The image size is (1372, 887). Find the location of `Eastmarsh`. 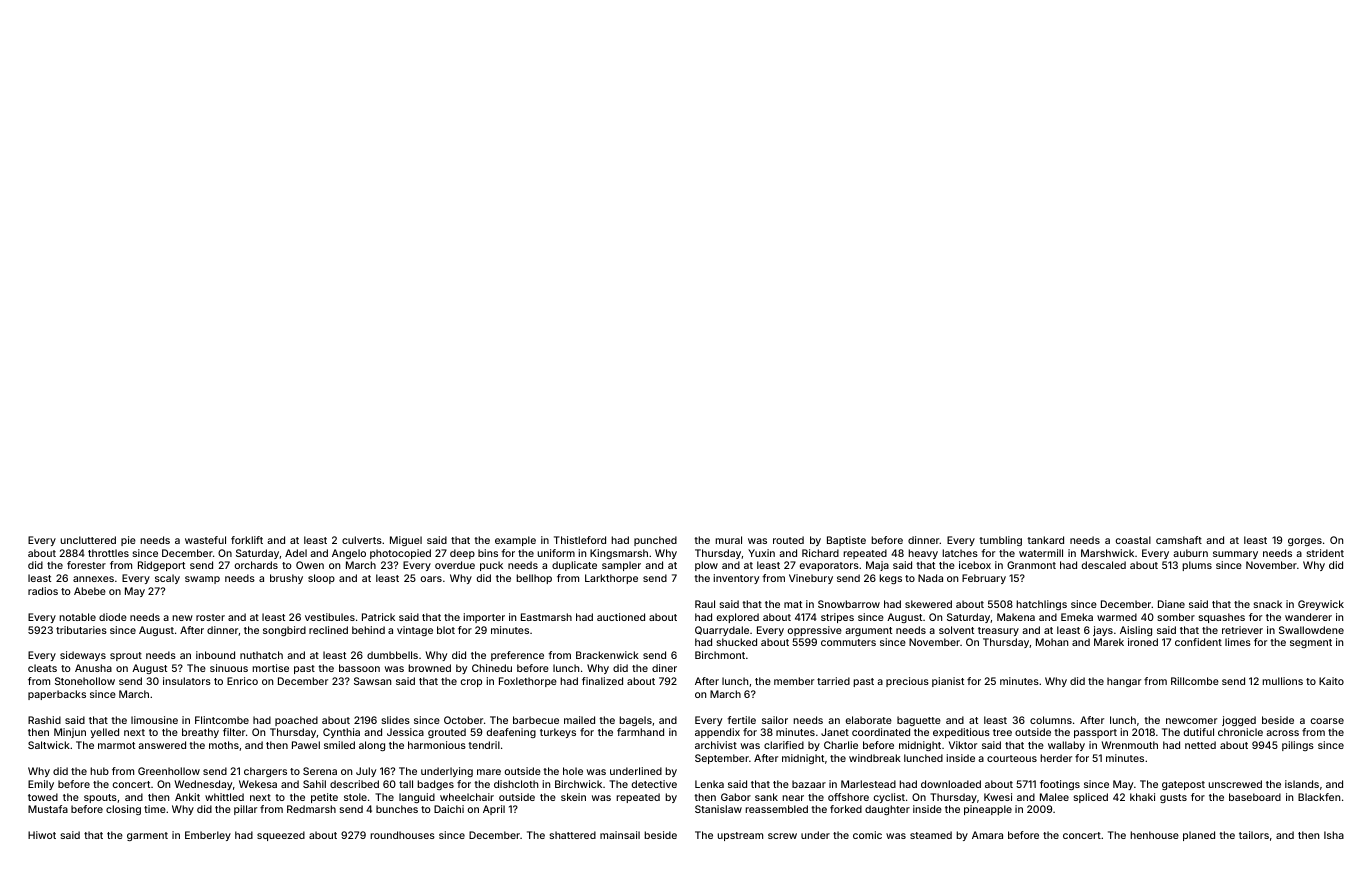

Eastmarsh is located at coordinates (546, 617).
